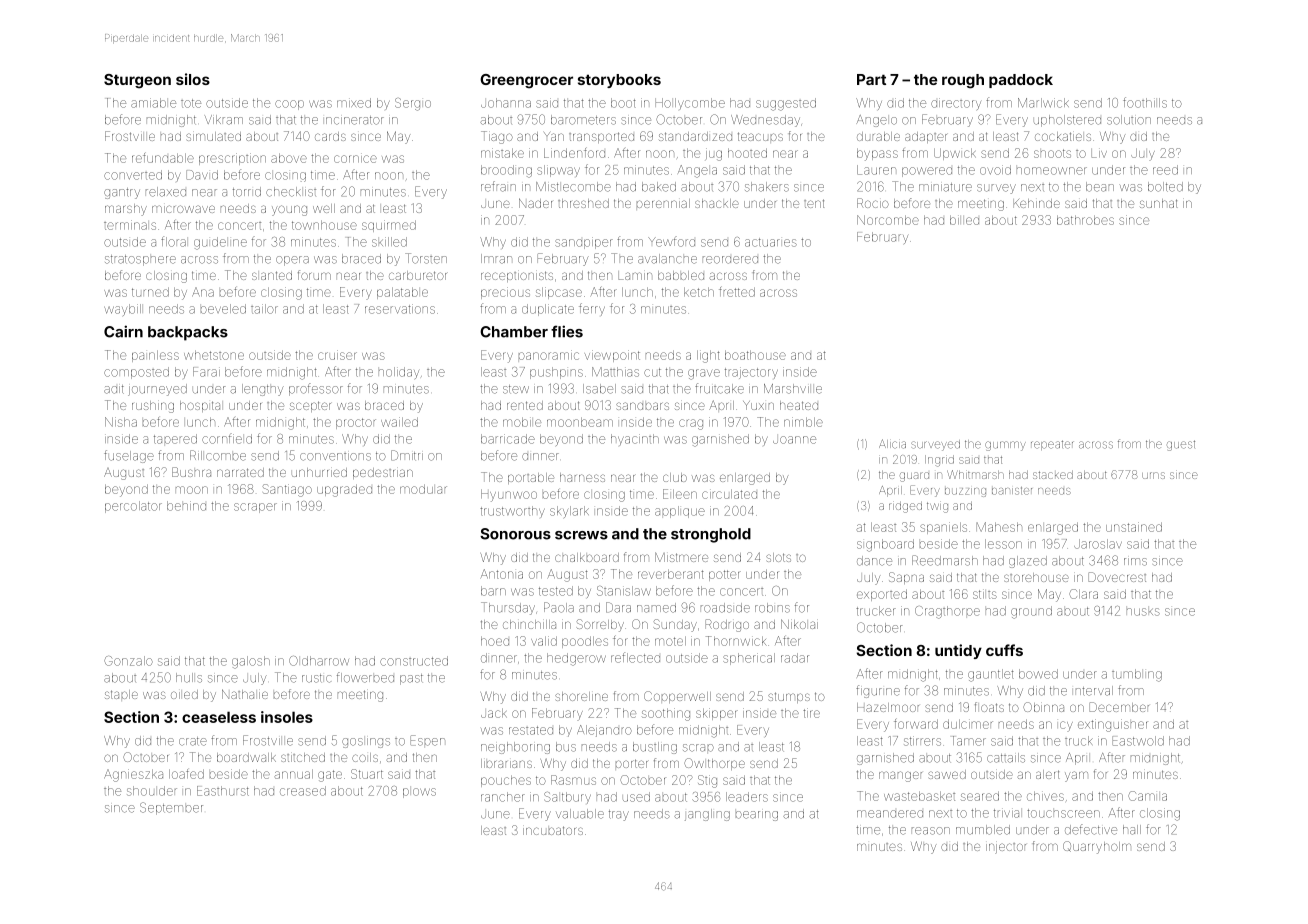  I want to click on cards, so click(330, 136).
